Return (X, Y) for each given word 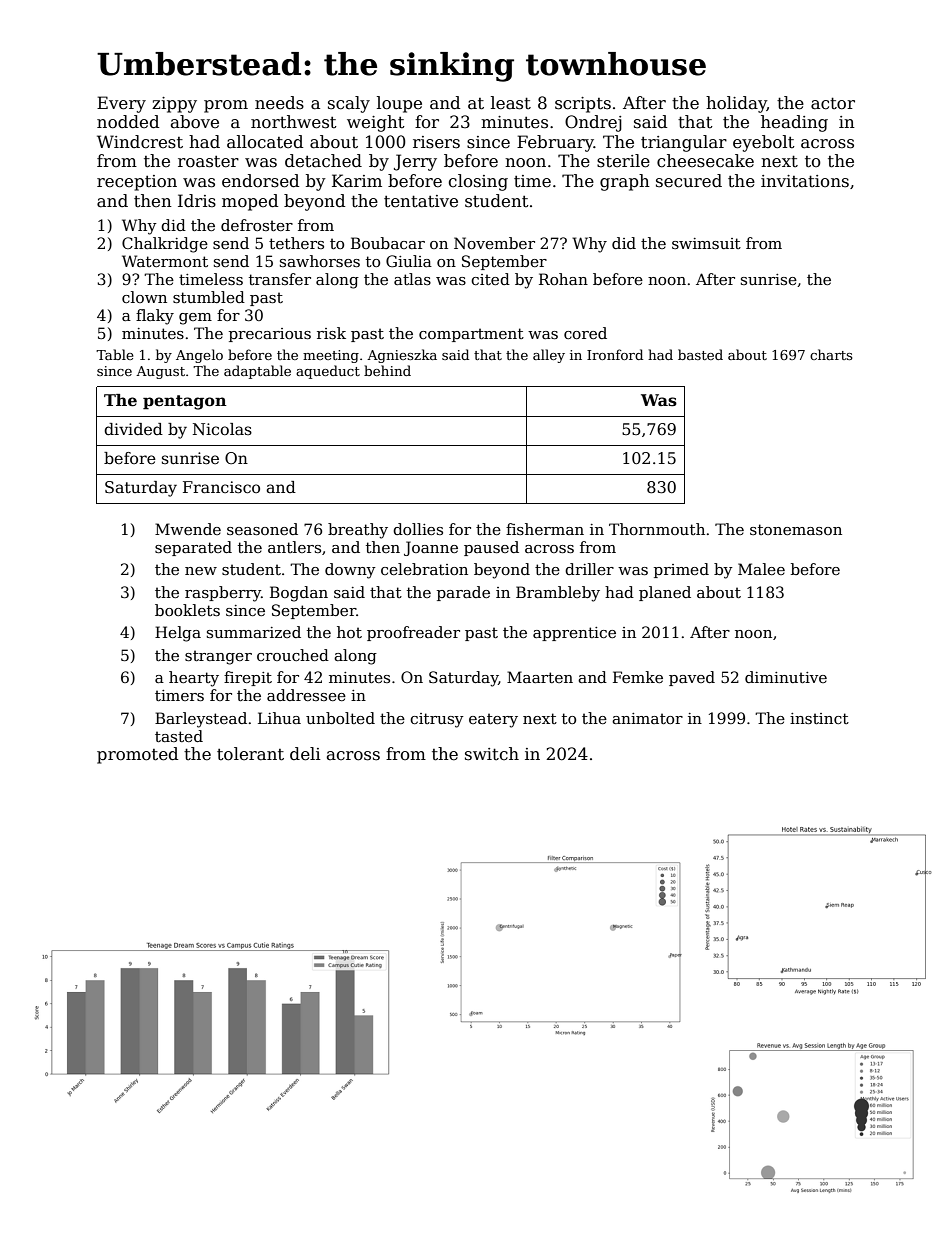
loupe (399, 104)
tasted (179, 736)
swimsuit (706, 243)
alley (549, 356)
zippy (174, 105)
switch (492, 754)
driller (589, 569)
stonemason (796, 529)
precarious (270, 335)
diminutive (786, 677)
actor (833, 103)
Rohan (563, 279)
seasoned (262, 529)
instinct (819, 718)
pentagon (185, 402)
